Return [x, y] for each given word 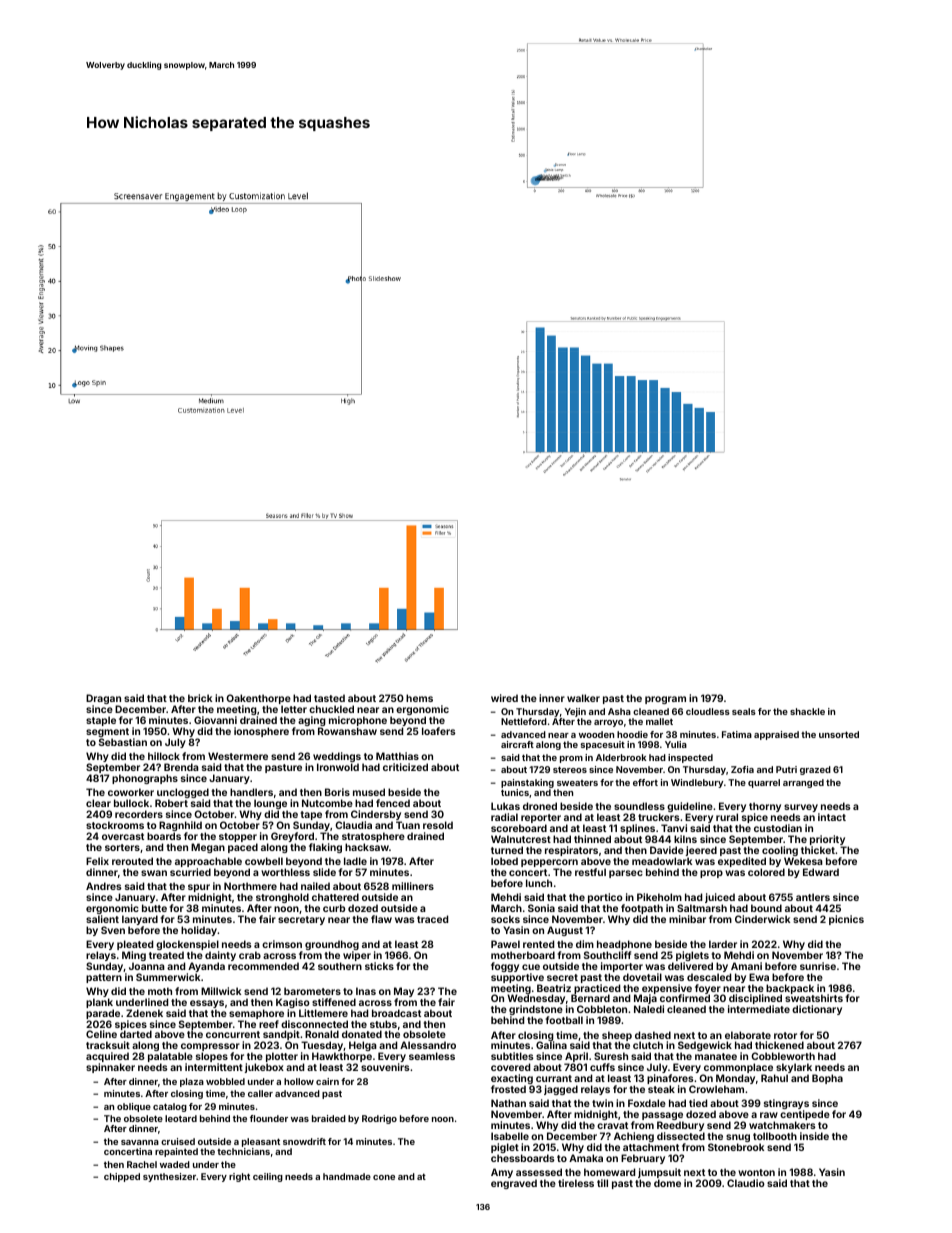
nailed [315, 886]
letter [294, 709]
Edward [821, 872]
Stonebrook [736, 1147]
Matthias [397, 756]
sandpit [281, 1036]
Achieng [634, 1138]
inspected [690, 758]
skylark [795, 1069]
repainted [176, 1152]
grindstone [536, 1011]
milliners [413, 886]
